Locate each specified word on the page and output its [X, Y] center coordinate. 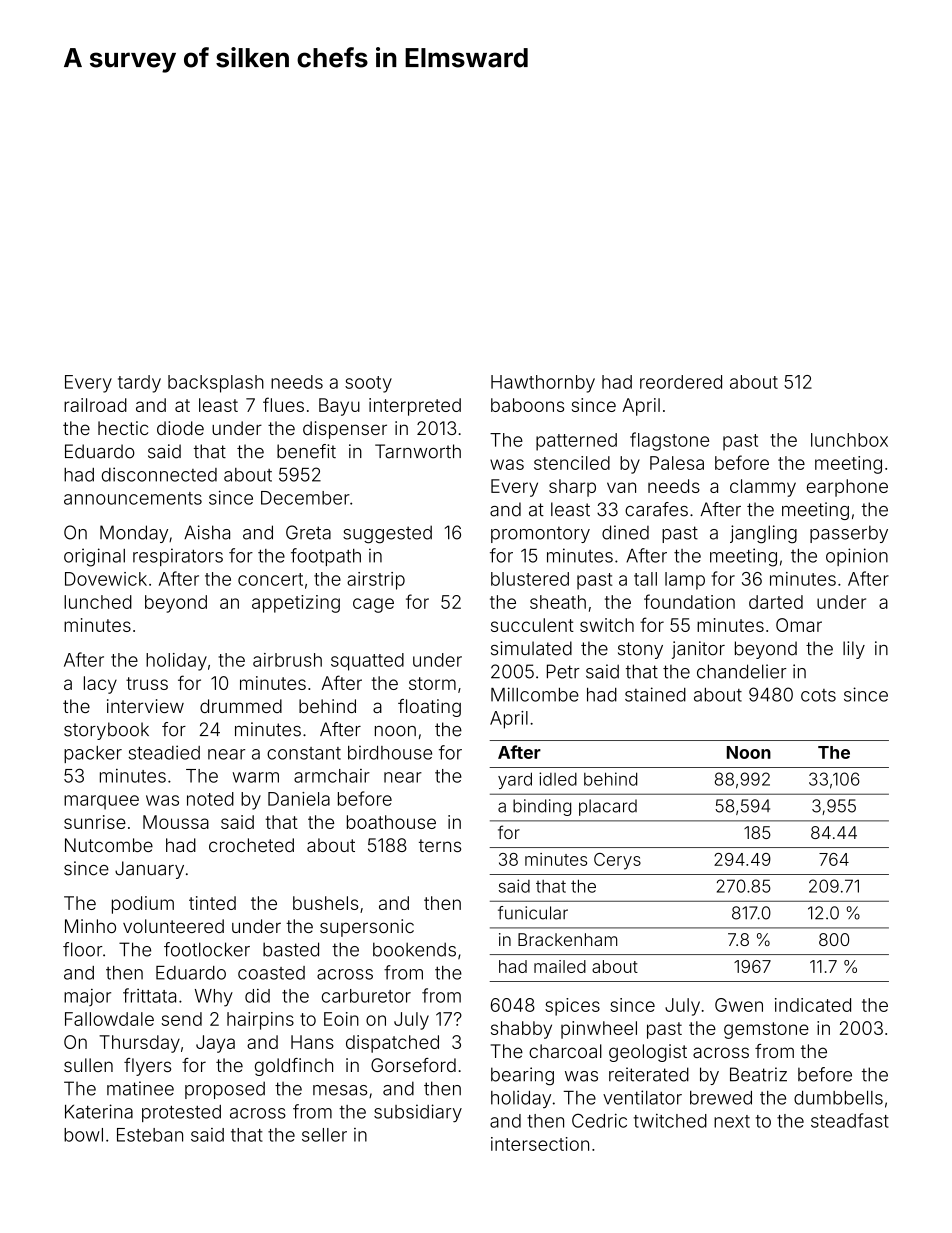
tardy [139, 384]
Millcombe [535, 694]
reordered [681, 382]
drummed [241, 706]
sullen [88, 1065]
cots [818, 695]
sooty [368, 384]
